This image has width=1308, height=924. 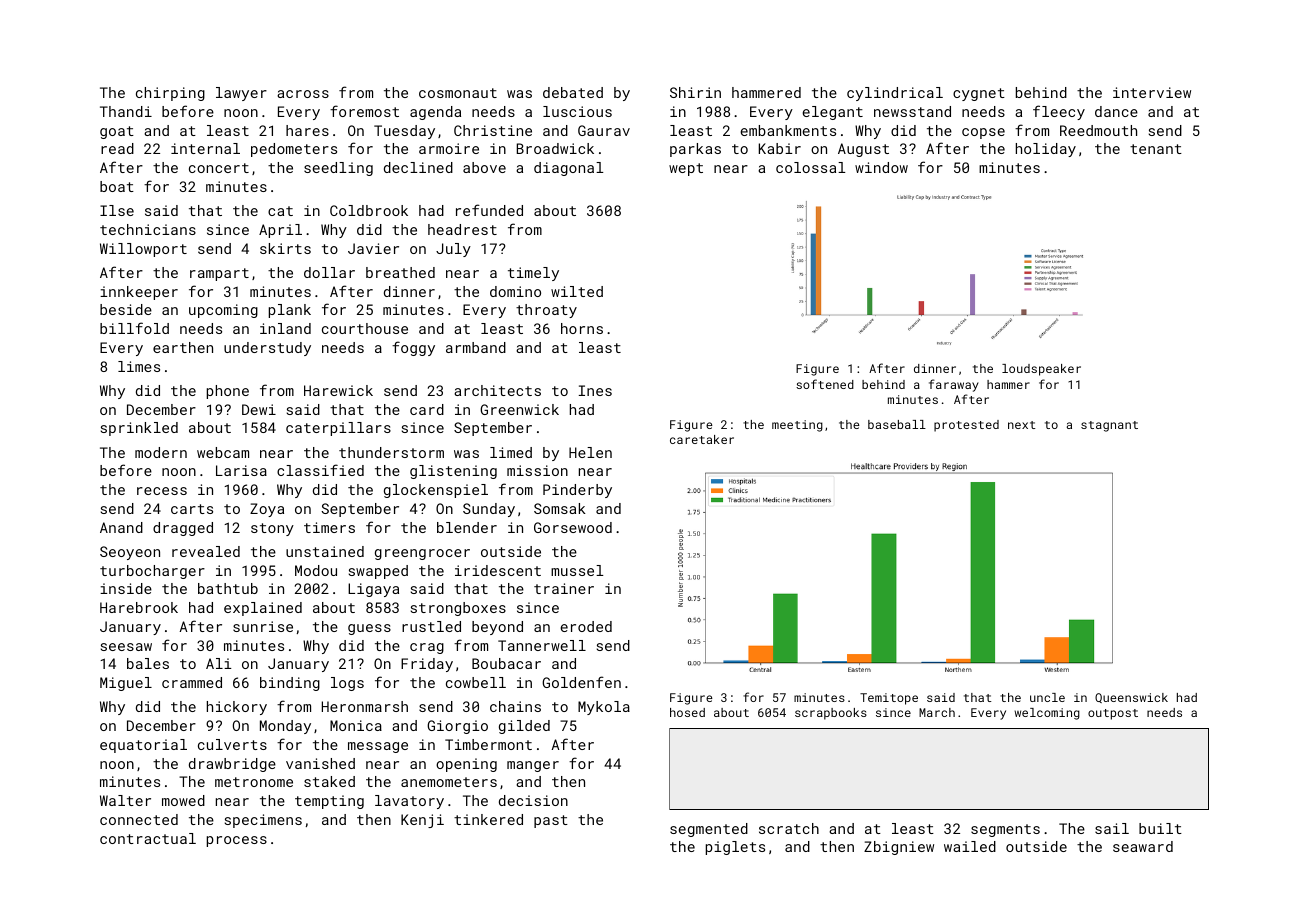 What do you see at coordinates (810, 167) in the image?
I see `colossal` at bounding box center [810, 167].
